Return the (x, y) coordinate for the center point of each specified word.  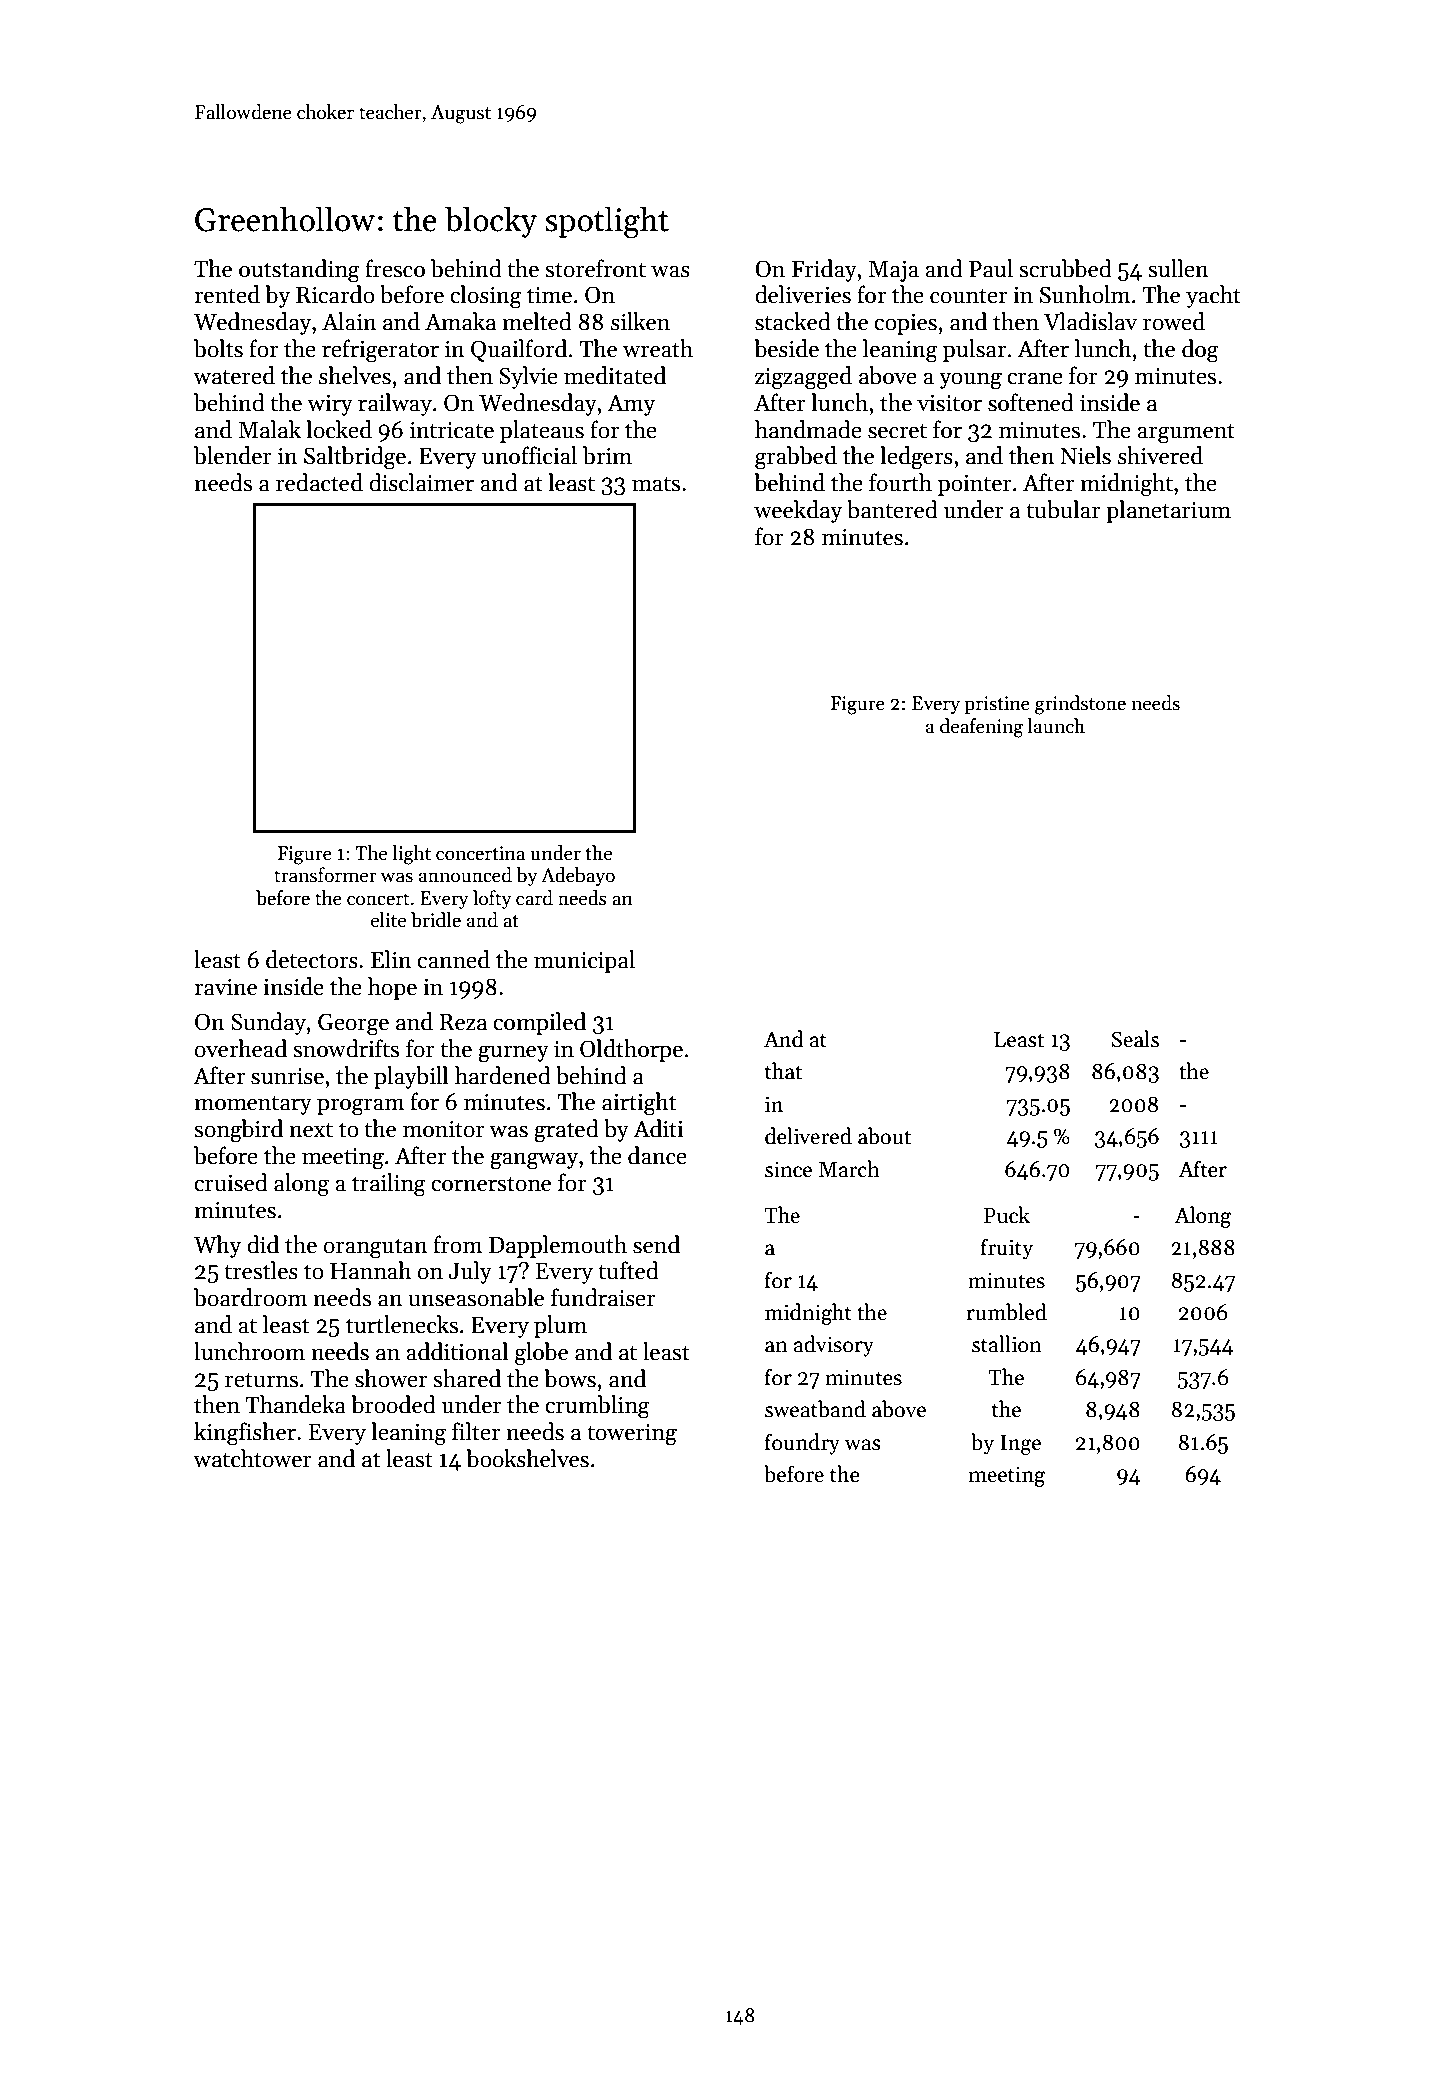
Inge (1020, 1445)
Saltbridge (355, 458)
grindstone (1080, 705)
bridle (436, 920)
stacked (793, 321)
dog (1200, 351)
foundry (802, 1444)
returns (261, 1380)
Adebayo (578, 876)
